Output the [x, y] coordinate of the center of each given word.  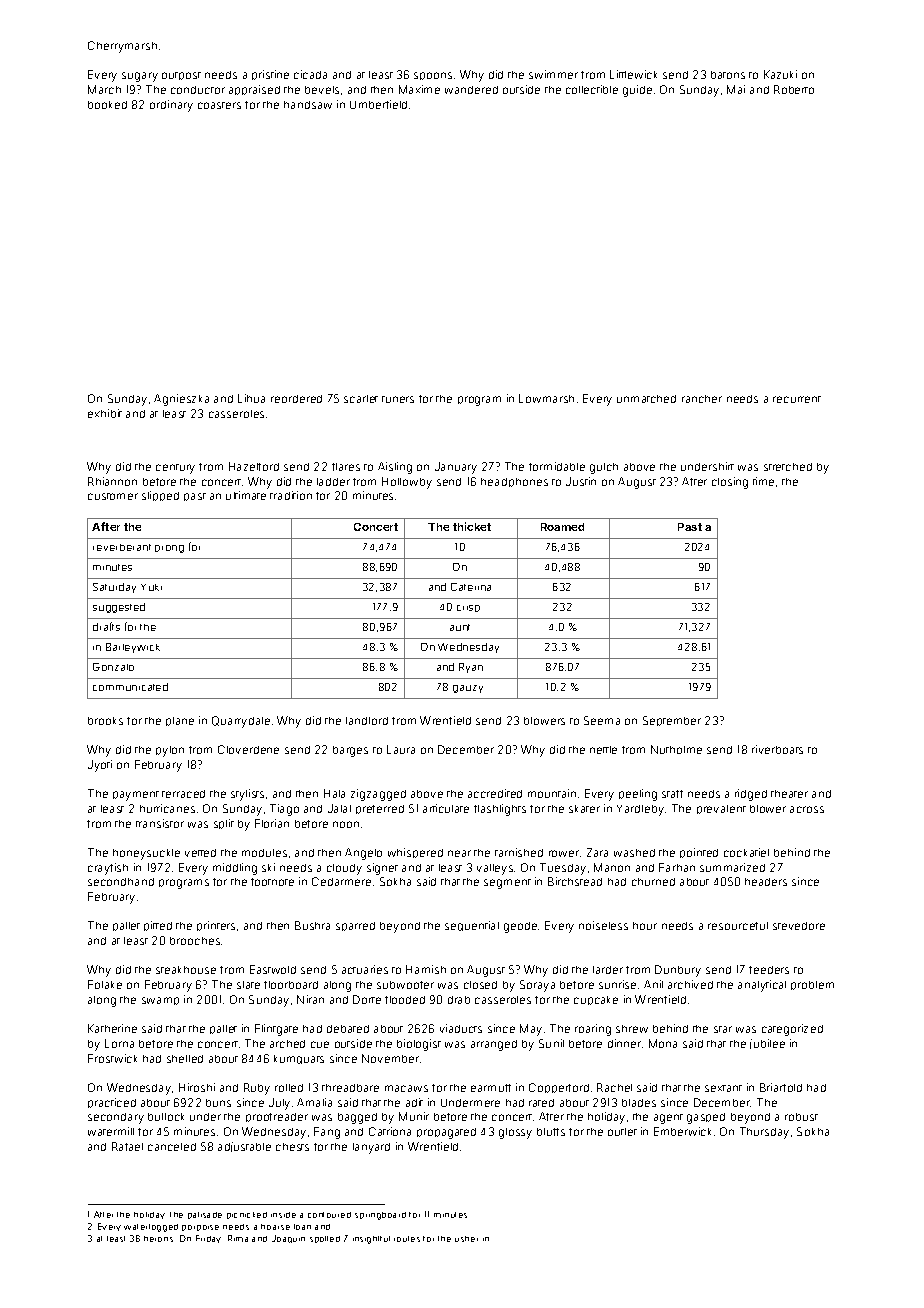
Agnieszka [181, 400]
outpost [181, 76]
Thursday [764, 1133]
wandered [471, 90]
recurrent [797, 399]
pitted [158, 926]
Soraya [537, 986]
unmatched [646, 399]
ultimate [246, 495]
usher [466, 1239]
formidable [557, 466]
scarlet [361, 399]
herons [158, 1239]
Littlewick [633, 74]
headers [766, 882]
